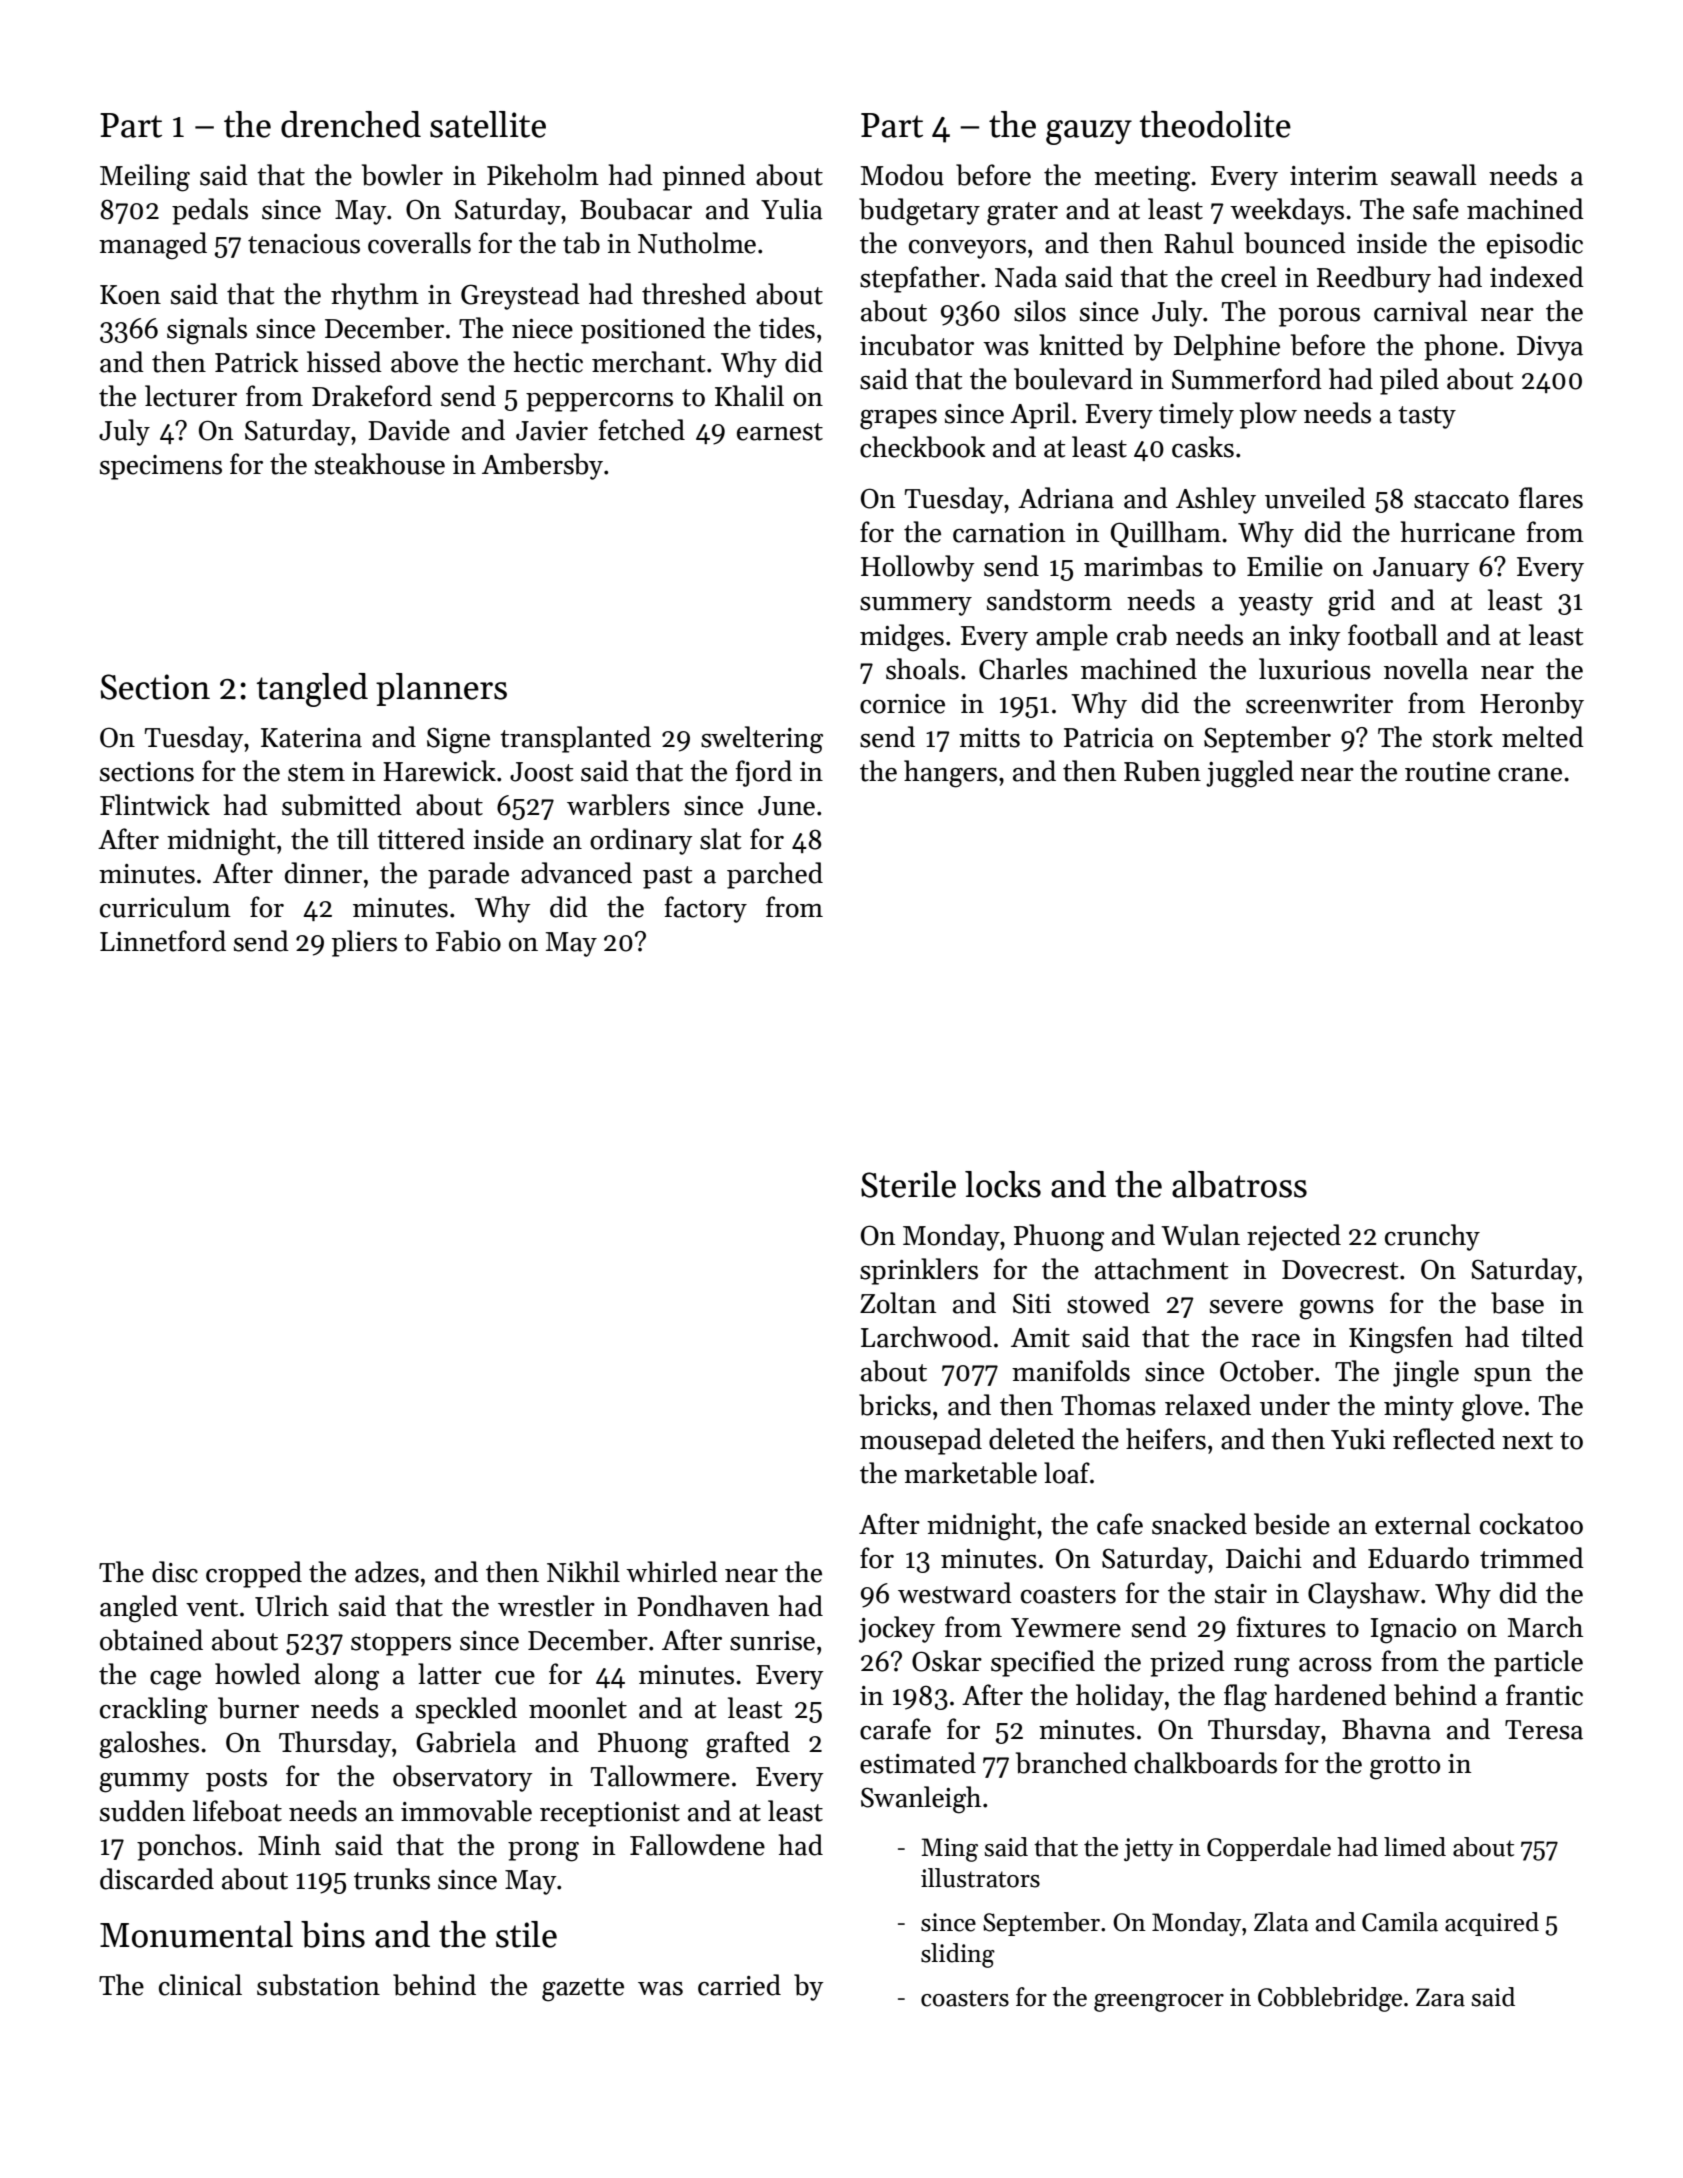 The width and height of the image is (1683, 2178). I want to click on drenched, so click(351, 124).
